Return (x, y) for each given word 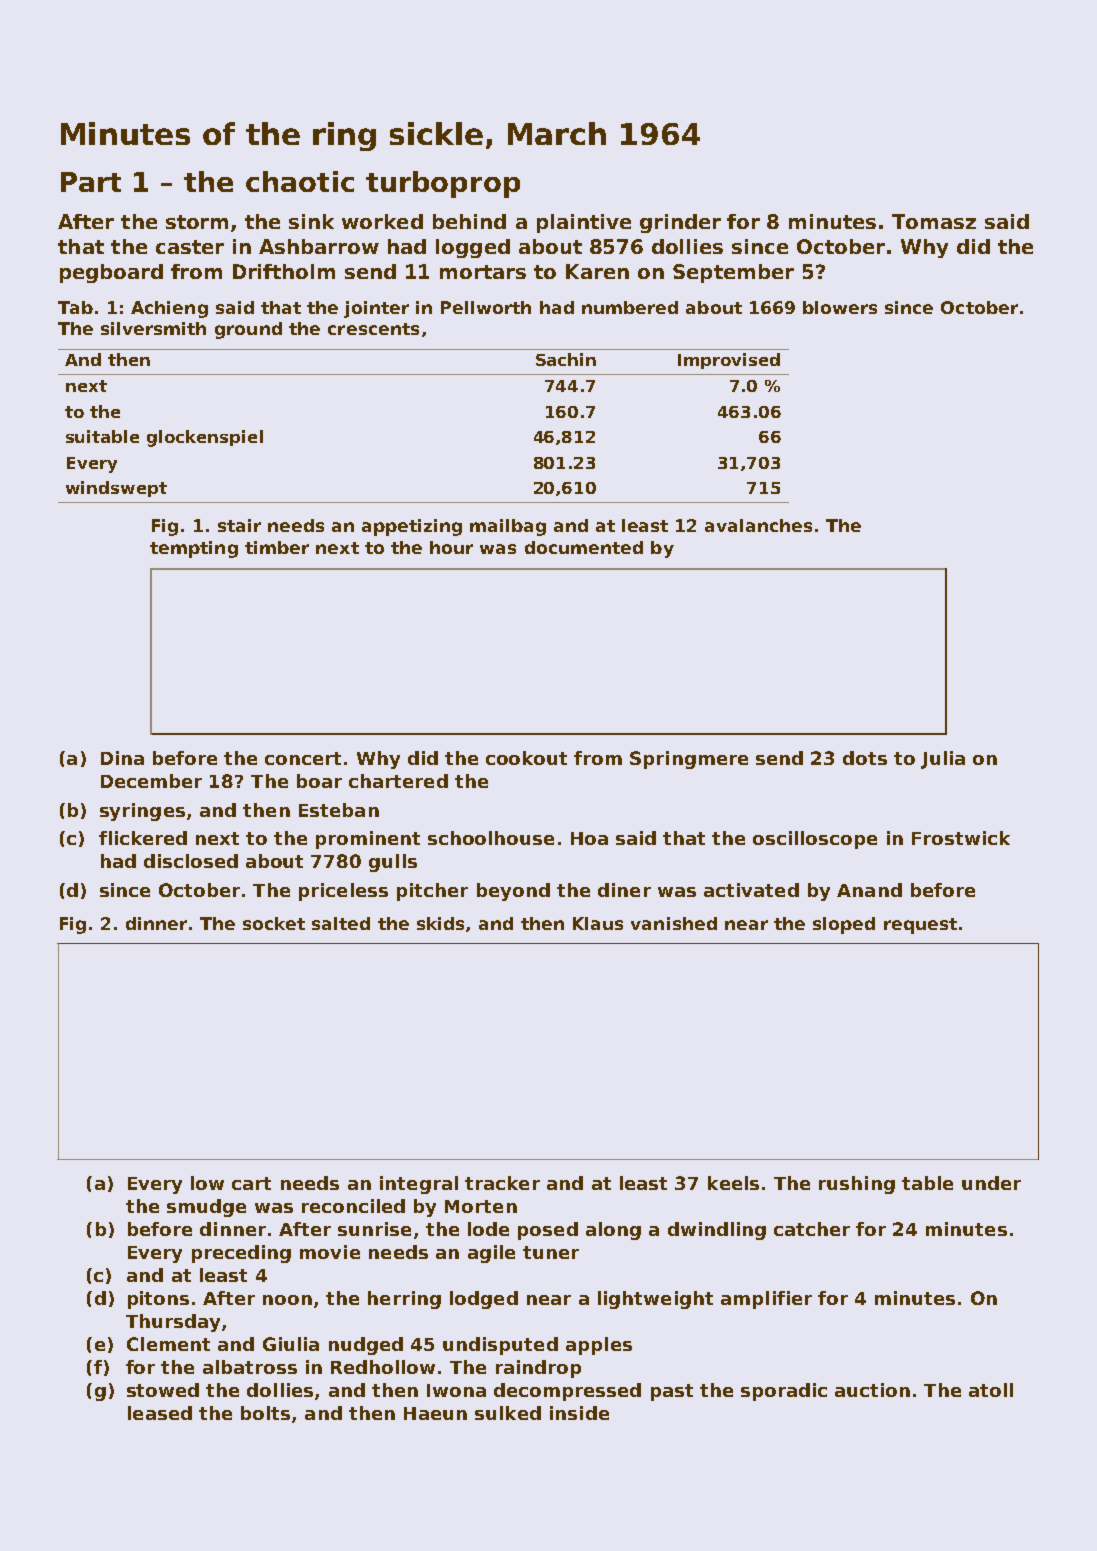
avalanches (758, 525)
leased (160, 1413)
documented (584, 547)
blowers (840, 307)
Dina (122, 758)
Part (91, 182)
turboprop (443, 184)
